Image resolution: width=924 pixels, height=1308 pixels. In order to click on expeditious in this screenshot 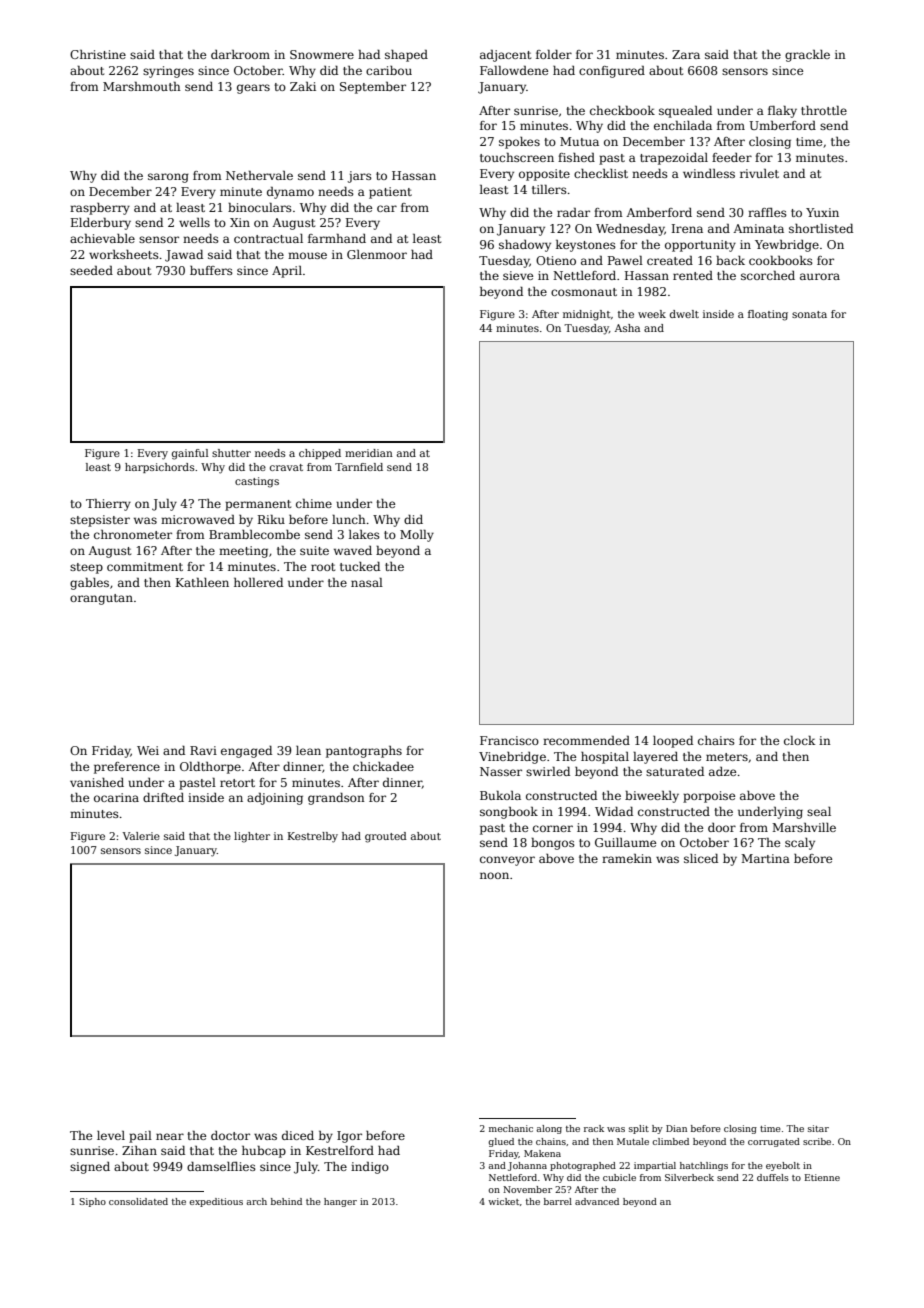, I will do `click(216, 1202)`.
